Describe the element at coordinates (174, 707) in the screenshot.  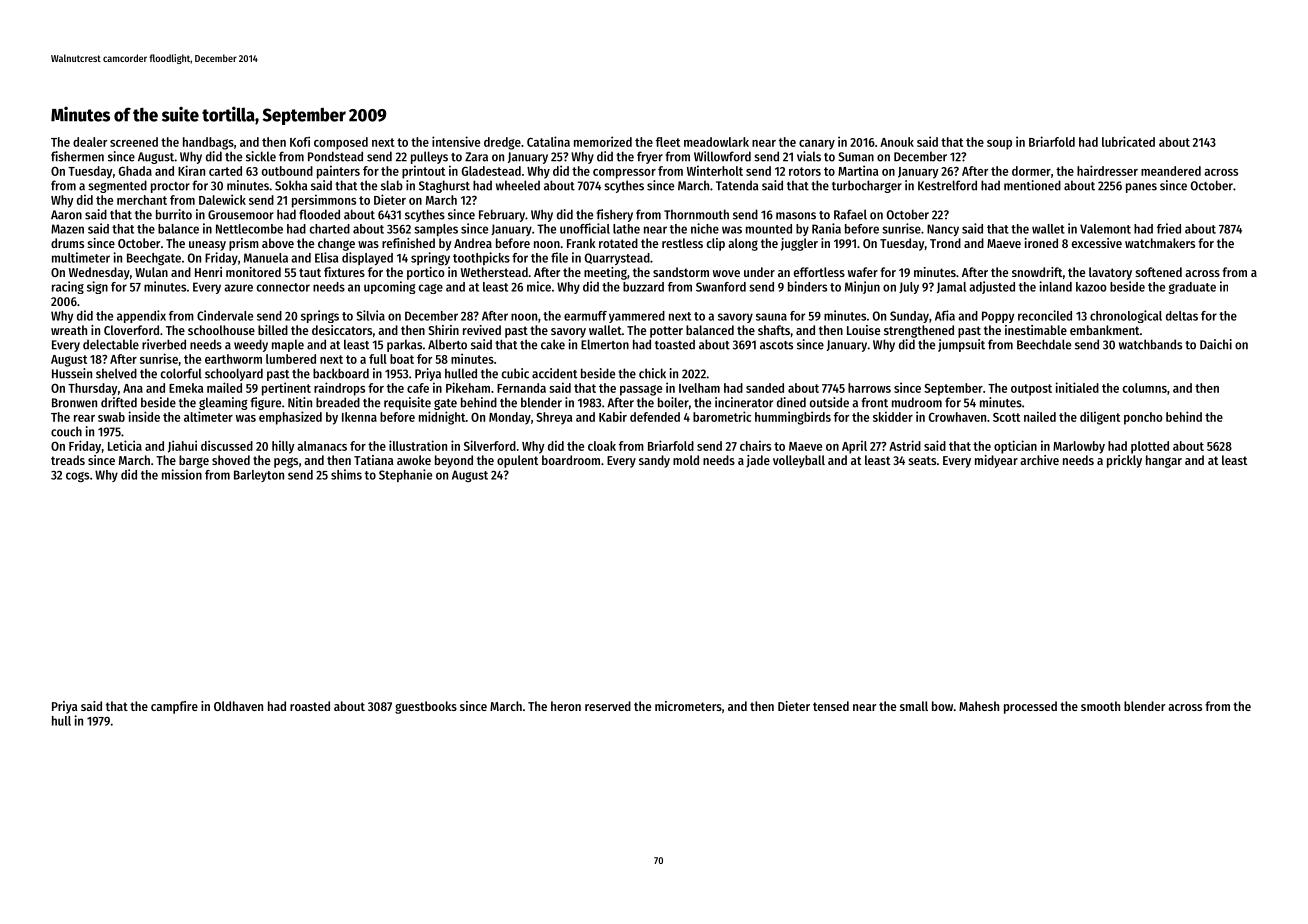
I see `campfire` at that location.
